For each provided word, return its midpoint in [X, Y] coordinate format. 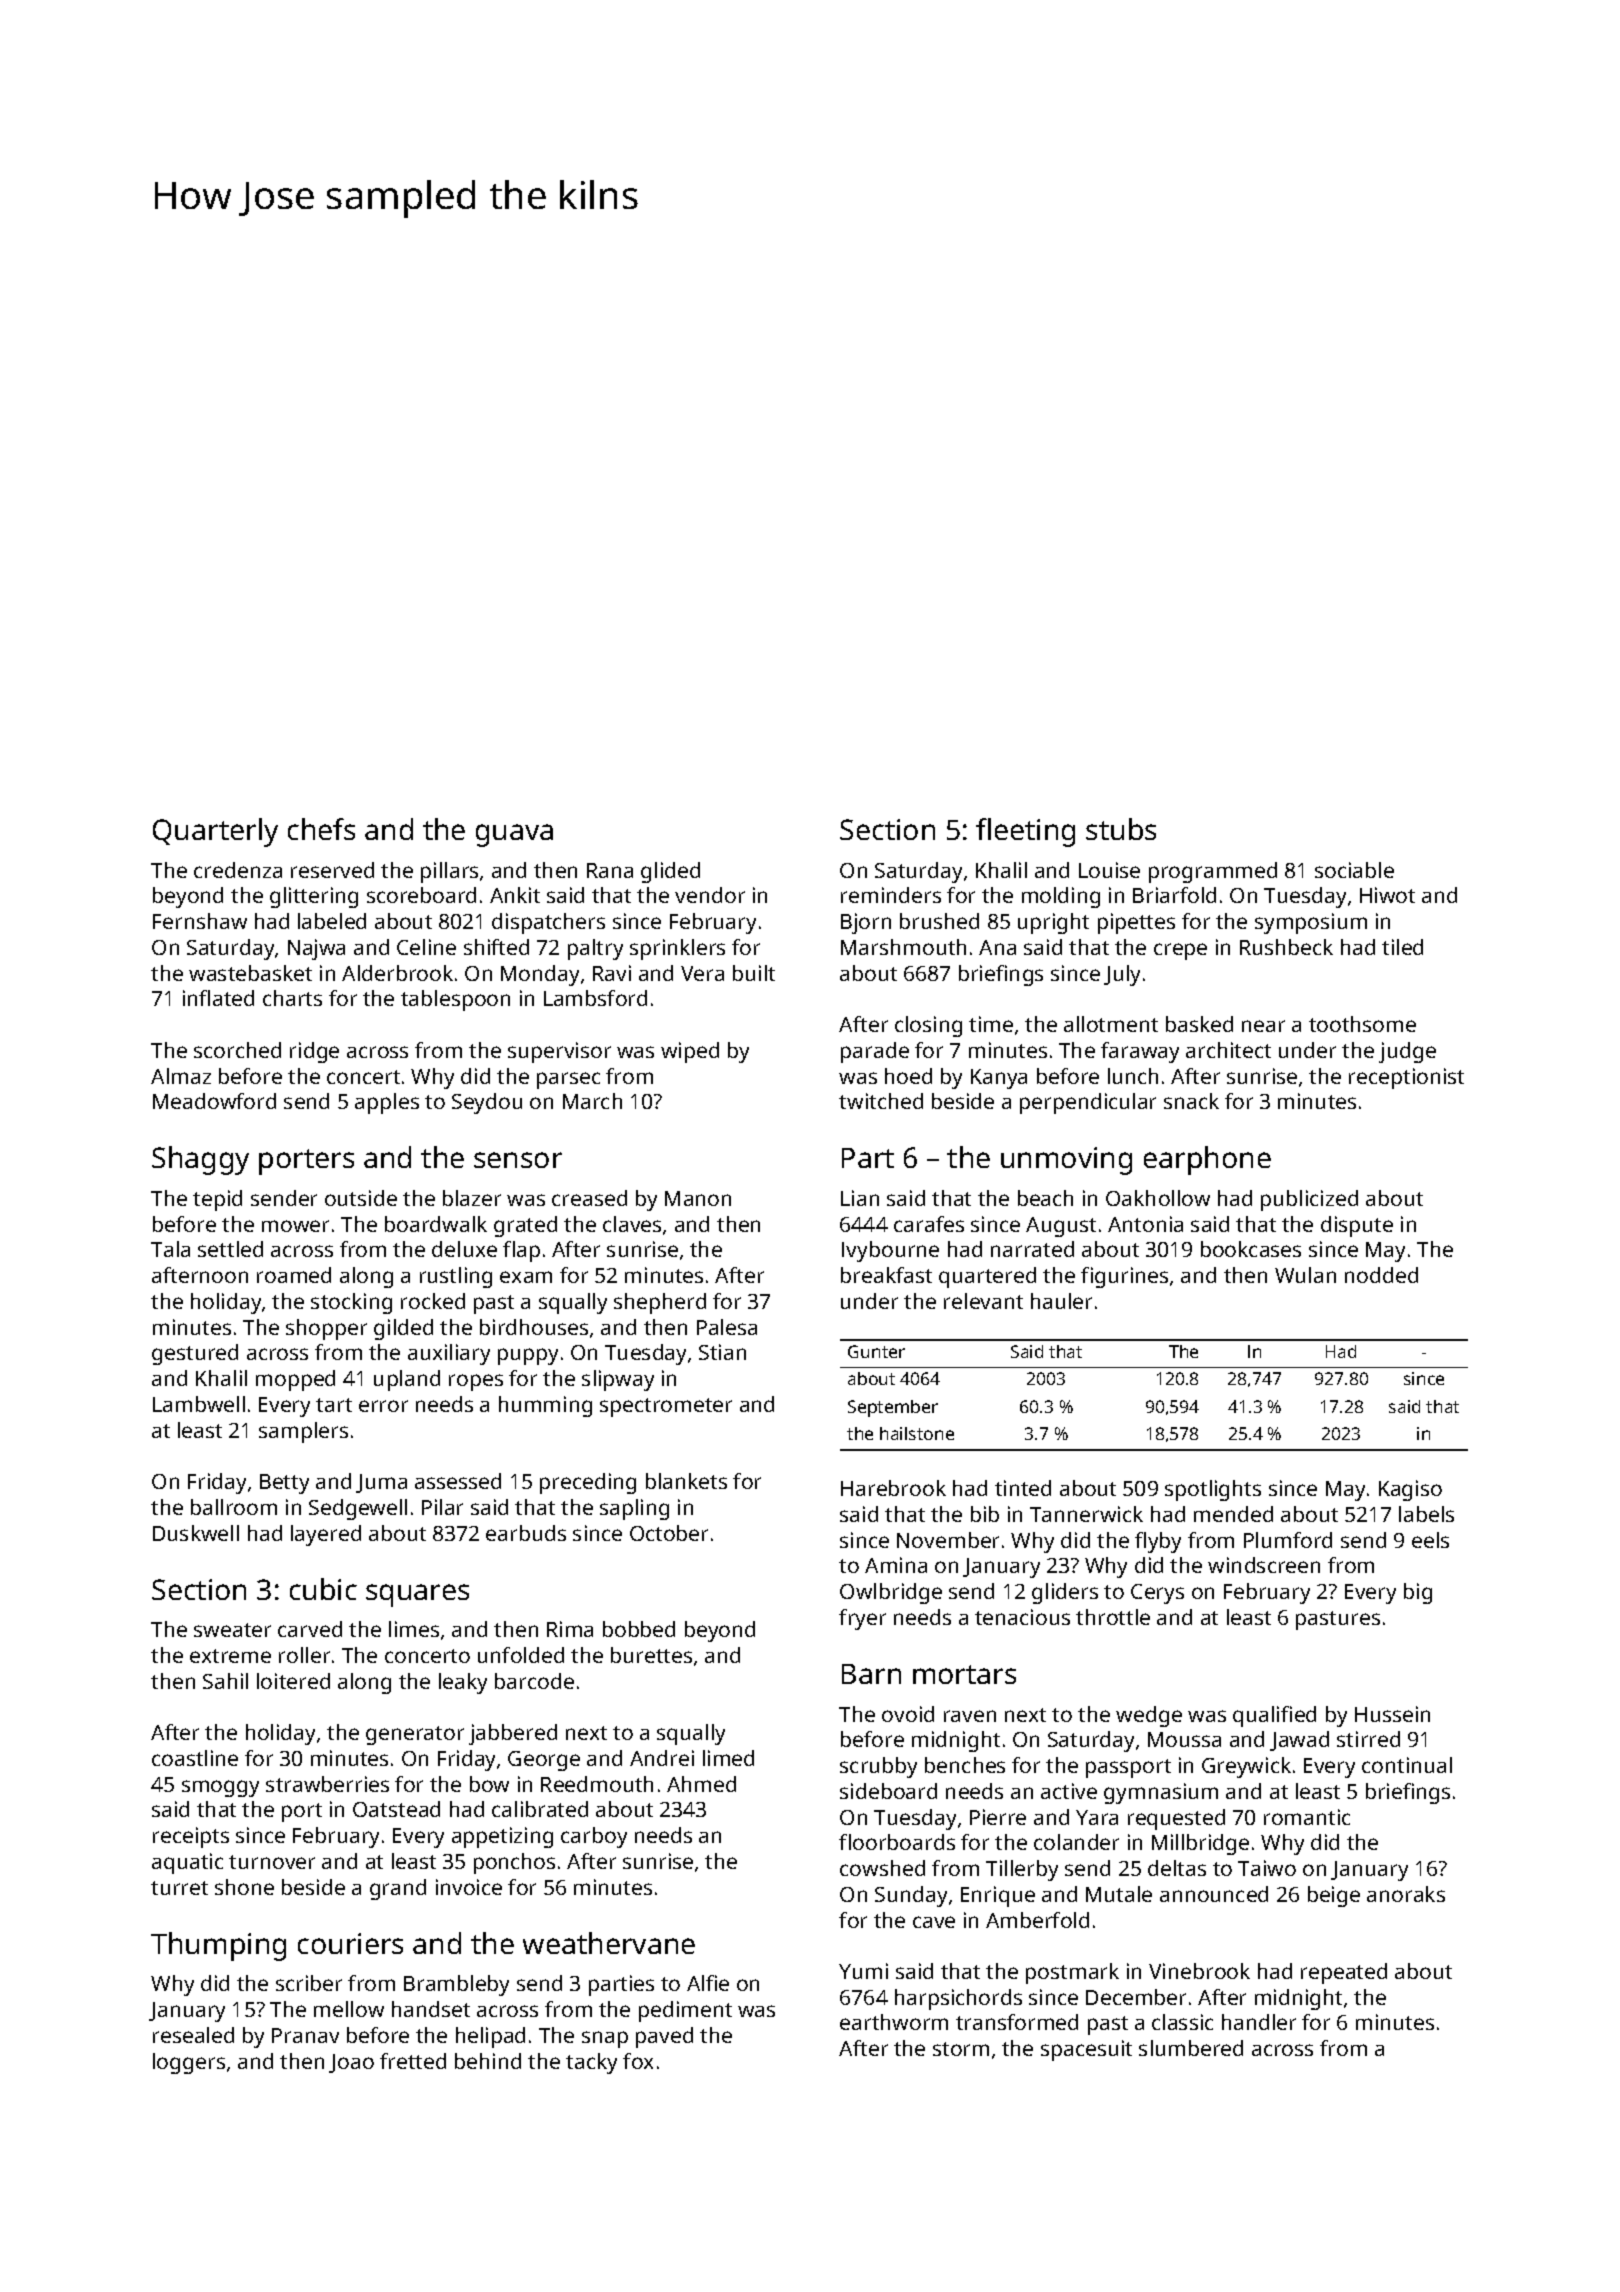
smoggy [220, 1788]
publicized [1309, 1200]
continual [1407, 1765]
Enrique [998, 1896]
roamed [294, 1275]
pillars [449, 872]
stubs [1121, 829]
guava [514, 835]
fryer [862, 1619]
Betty [284, 1484]
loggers [189, 2063]
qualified [1274, 1716]
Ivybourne [890, 1251]
